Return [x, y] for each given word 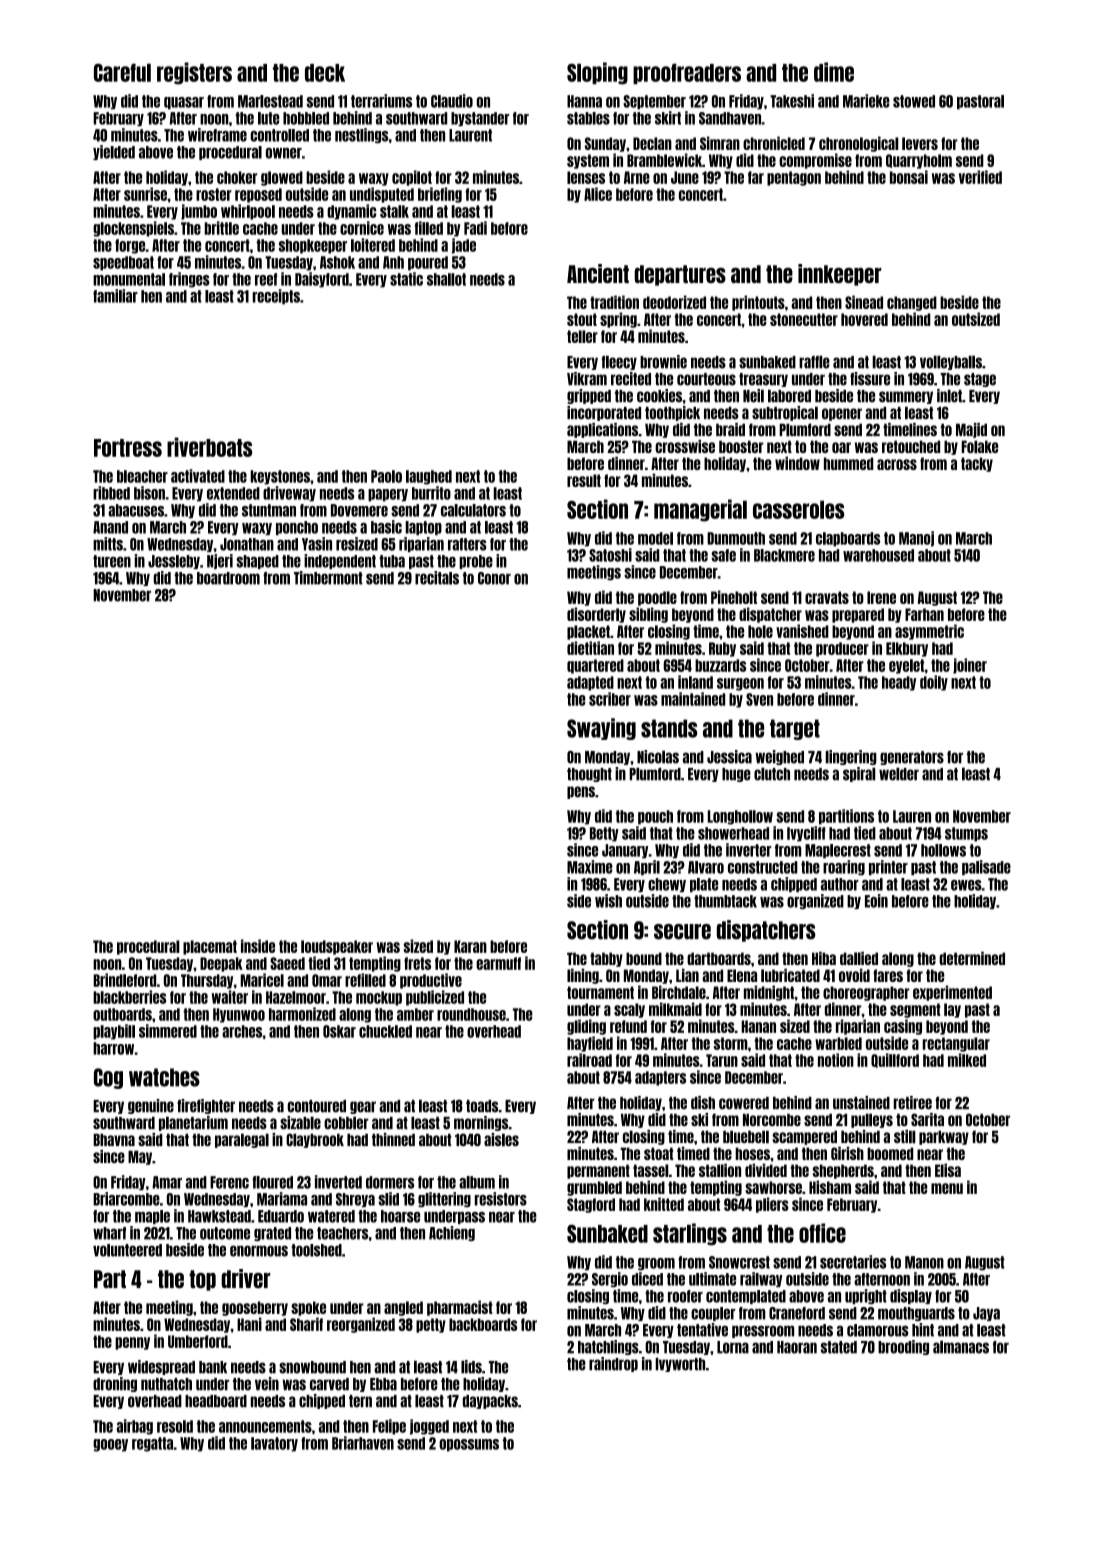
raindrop [613, 1364]
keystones [280, 477]
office [822, 1233]
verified [980, 177]
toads [482, 1106]
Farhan [924, 614]
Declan [652, 143]
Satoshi [610, 555]
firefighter [206, 1106]
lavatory [274, 1444]
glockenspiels [133, 229]
